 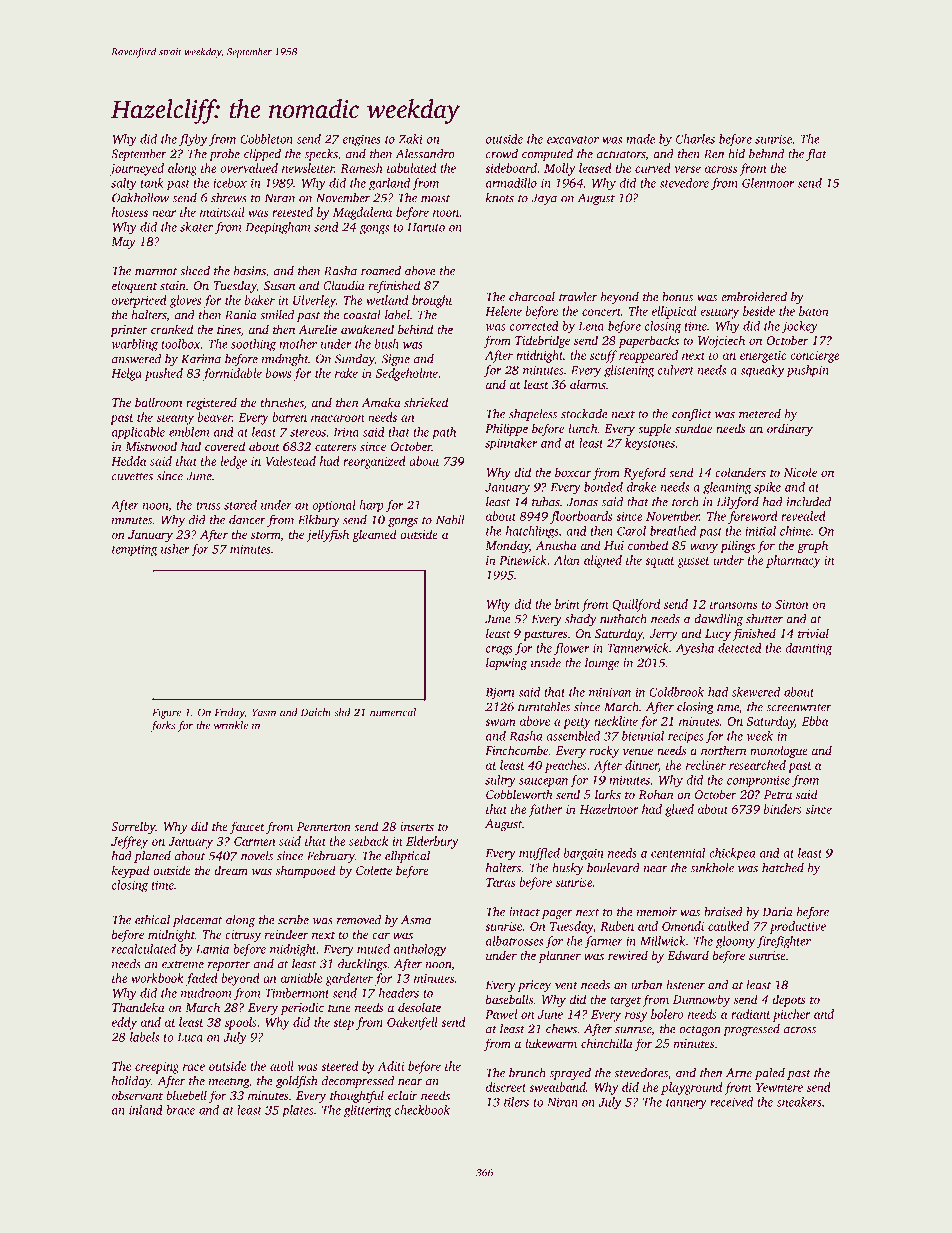 What do you see at coordinates (297, 1111) in the document?
I see `plates` at bounding box center [297, 1111].
